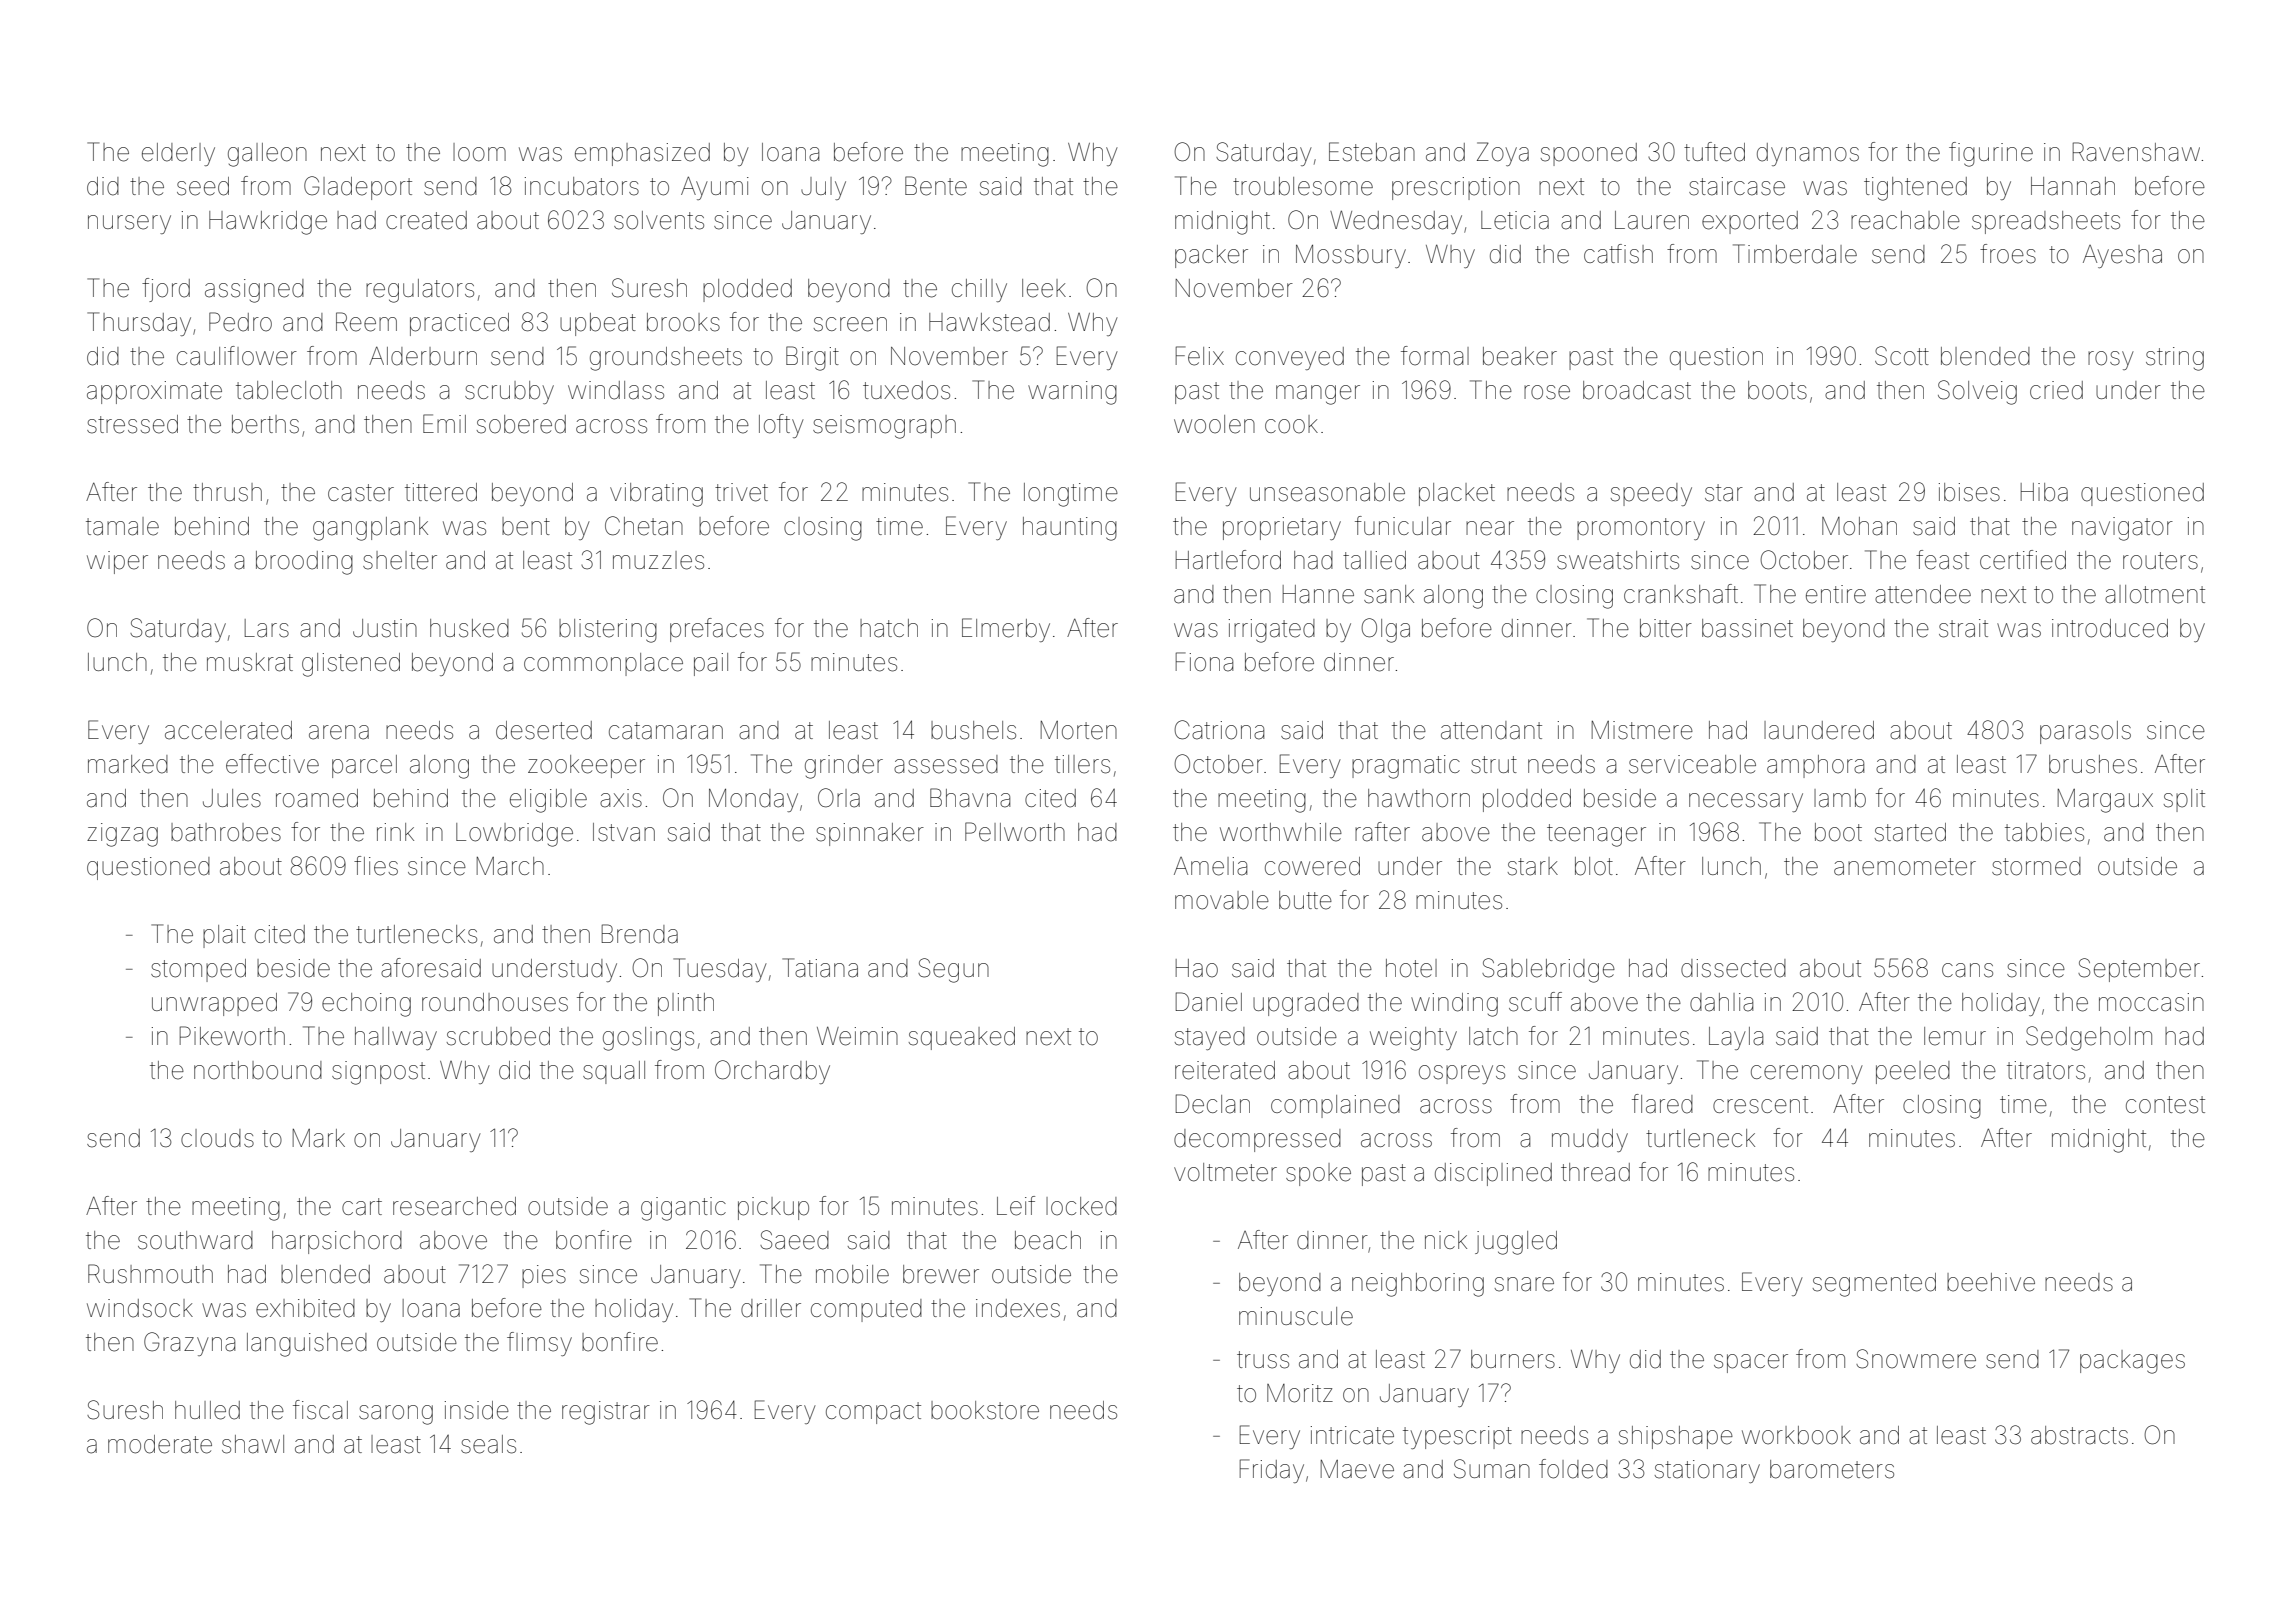 The image size is (2292, 1620). I want to click on squall, so click(614, 1072).
